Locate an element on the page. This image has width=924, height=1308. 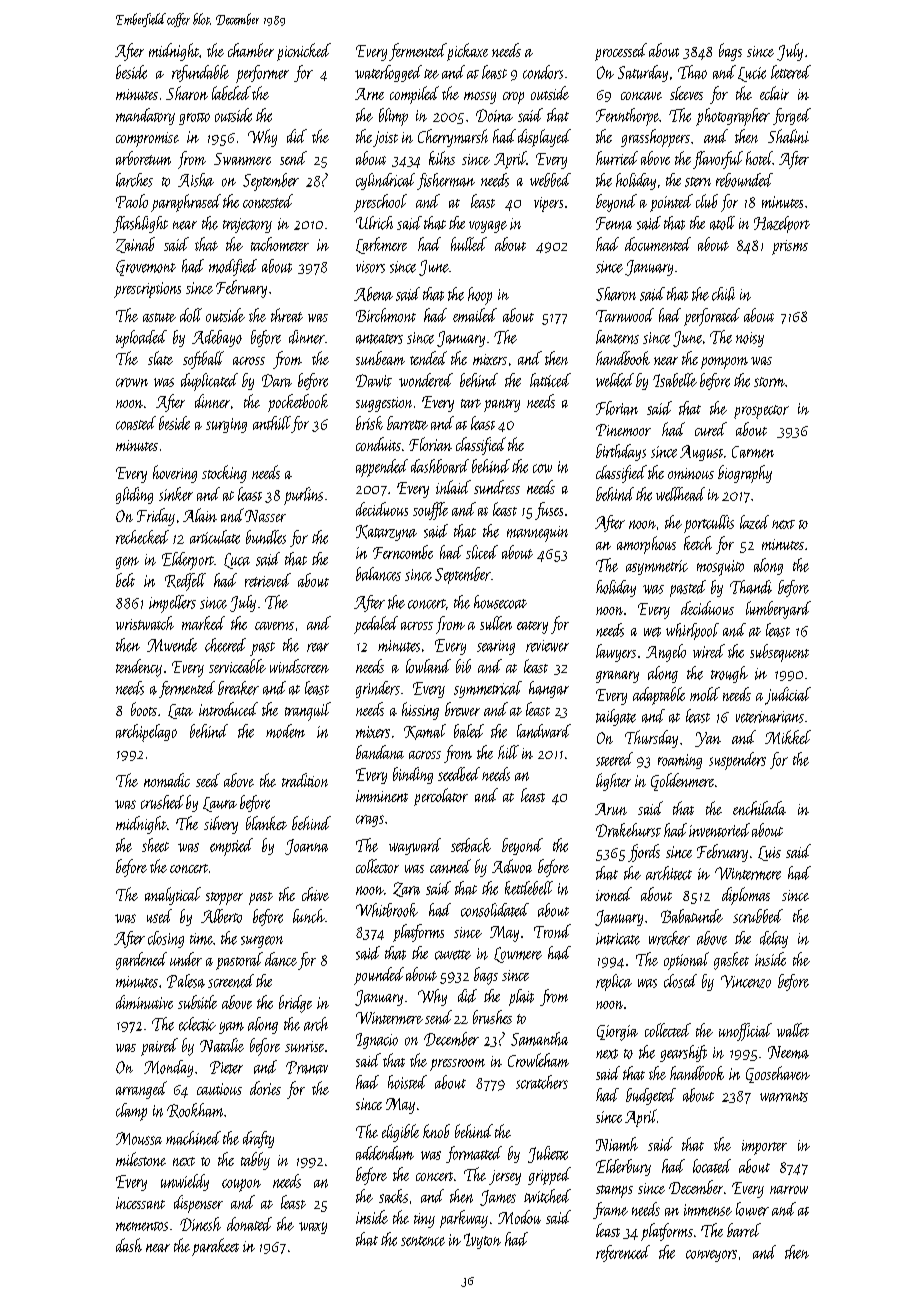
displayed is located at coordinates (544, 138).
